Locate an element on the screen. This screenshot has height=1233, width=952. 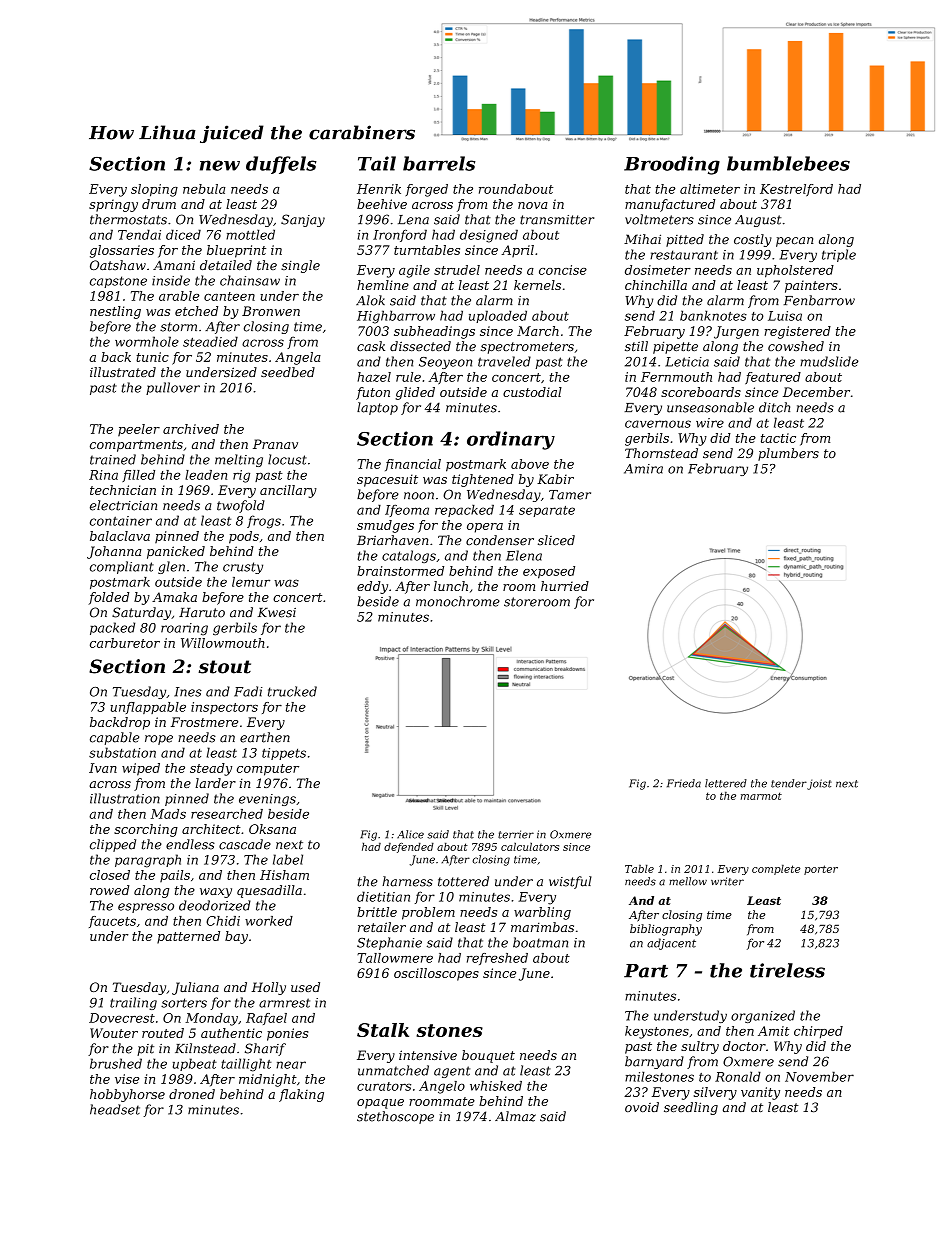
evenings is located at coordinates (267, 800).
